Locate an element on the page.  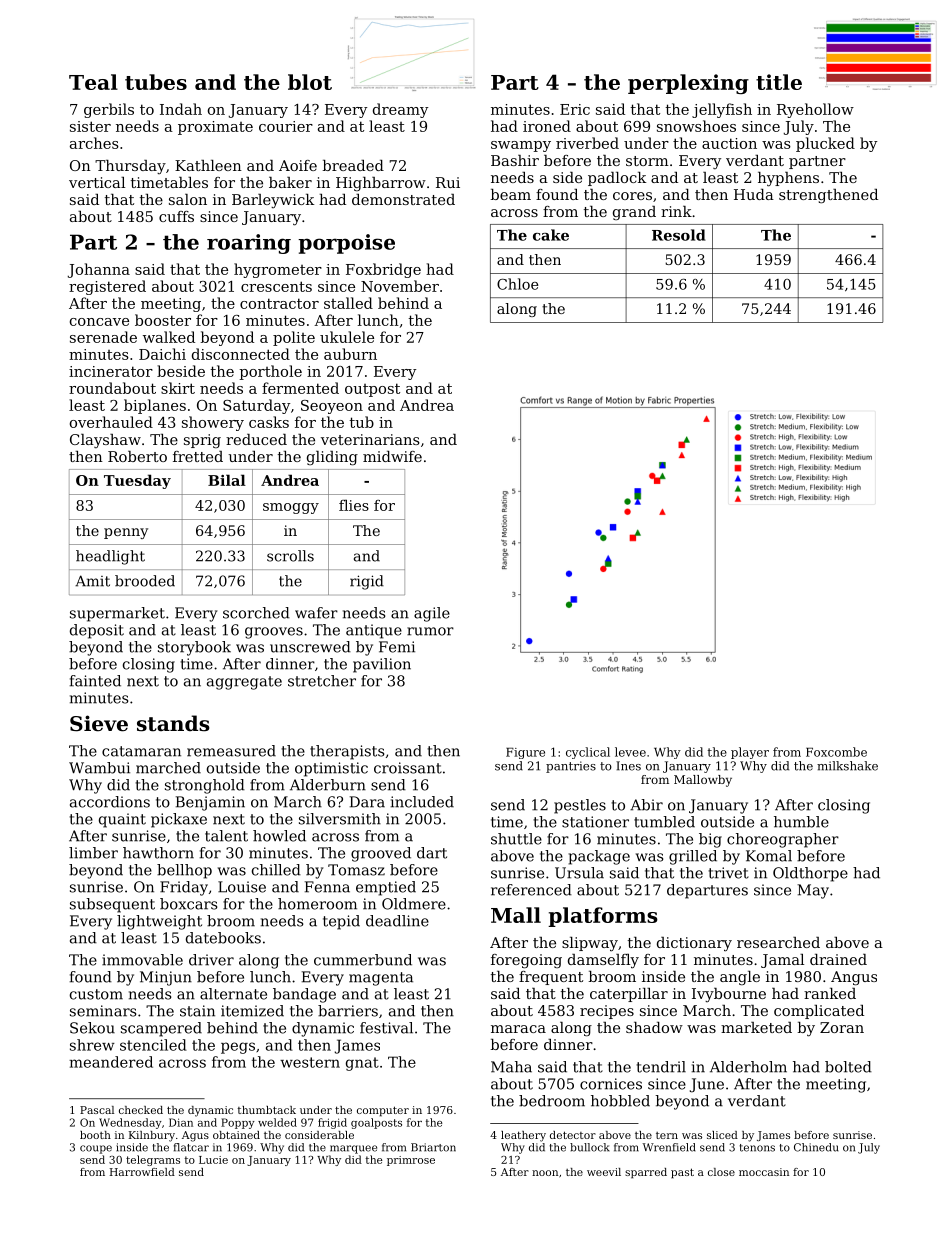
dreamy is located at coordinates (400, 110).
